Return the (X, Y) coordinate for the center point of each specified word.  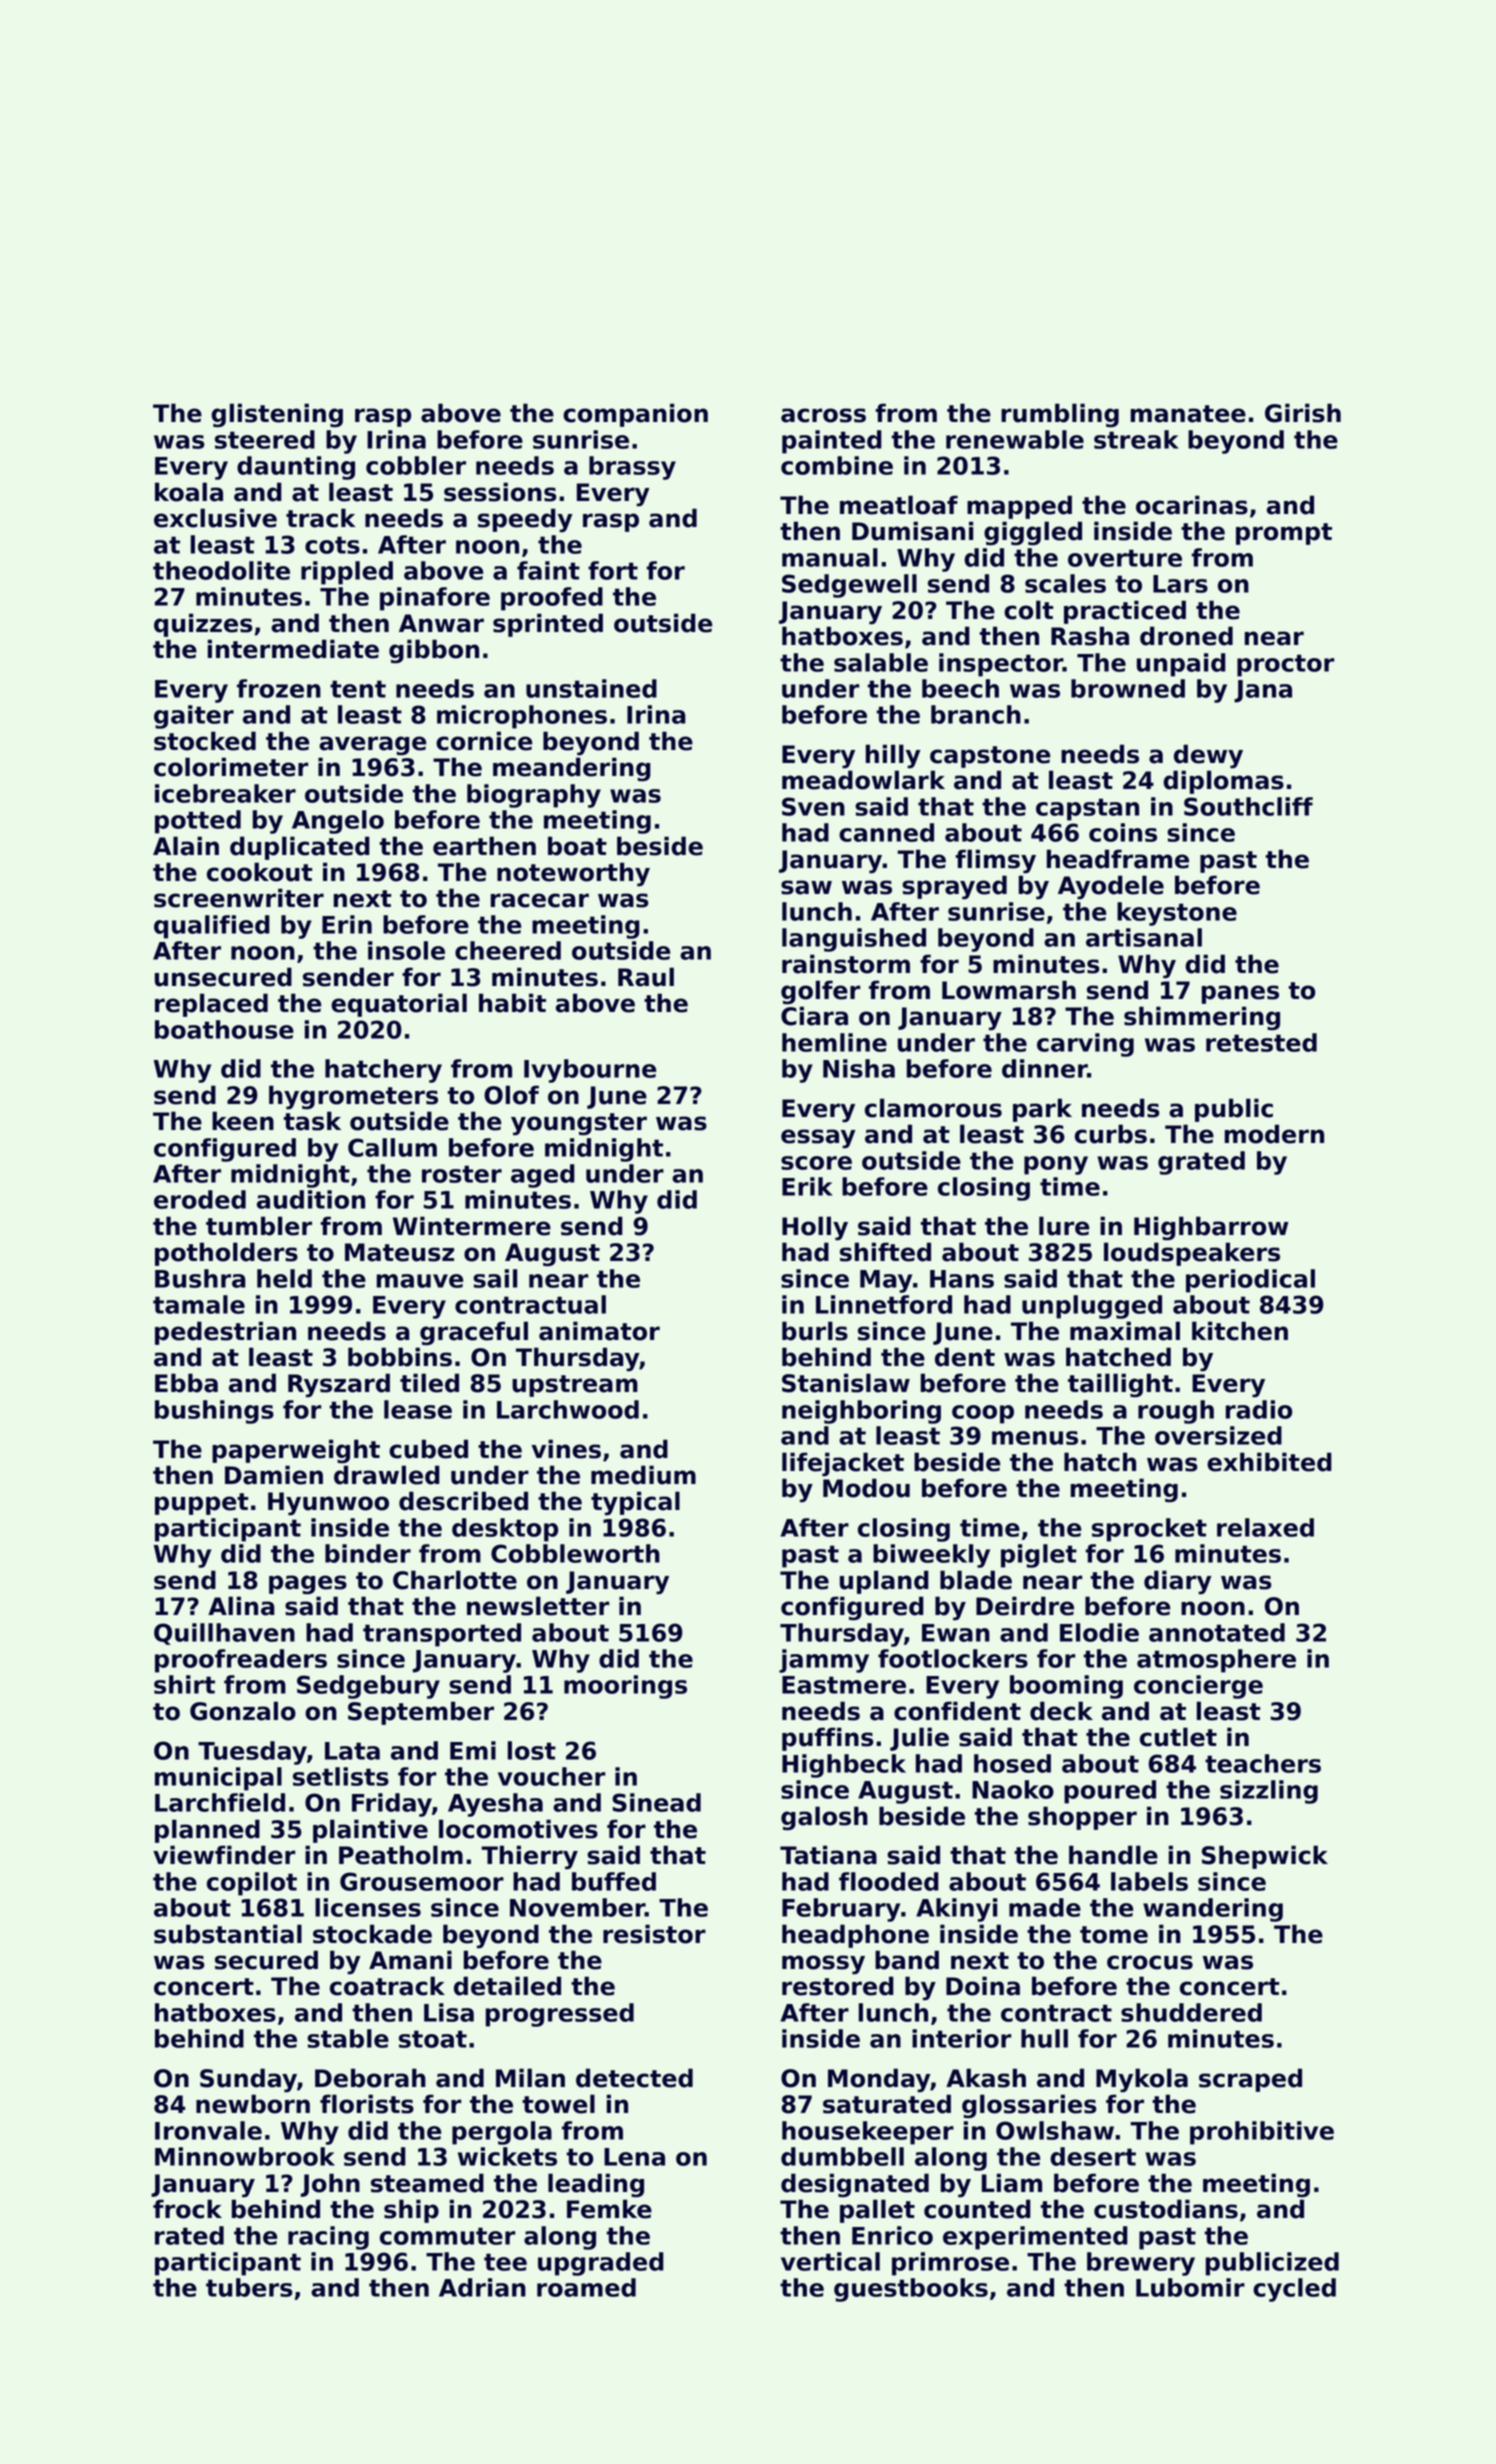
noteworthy (573, 874)
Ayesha (495, 1805)
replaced (211, 1005)
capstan (1087, 809)
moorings (625, 1687)
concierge (1198, 1687)
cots (332, 545)
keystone (1177, 914)
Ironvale (208, 2130)
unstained (591, 688)
